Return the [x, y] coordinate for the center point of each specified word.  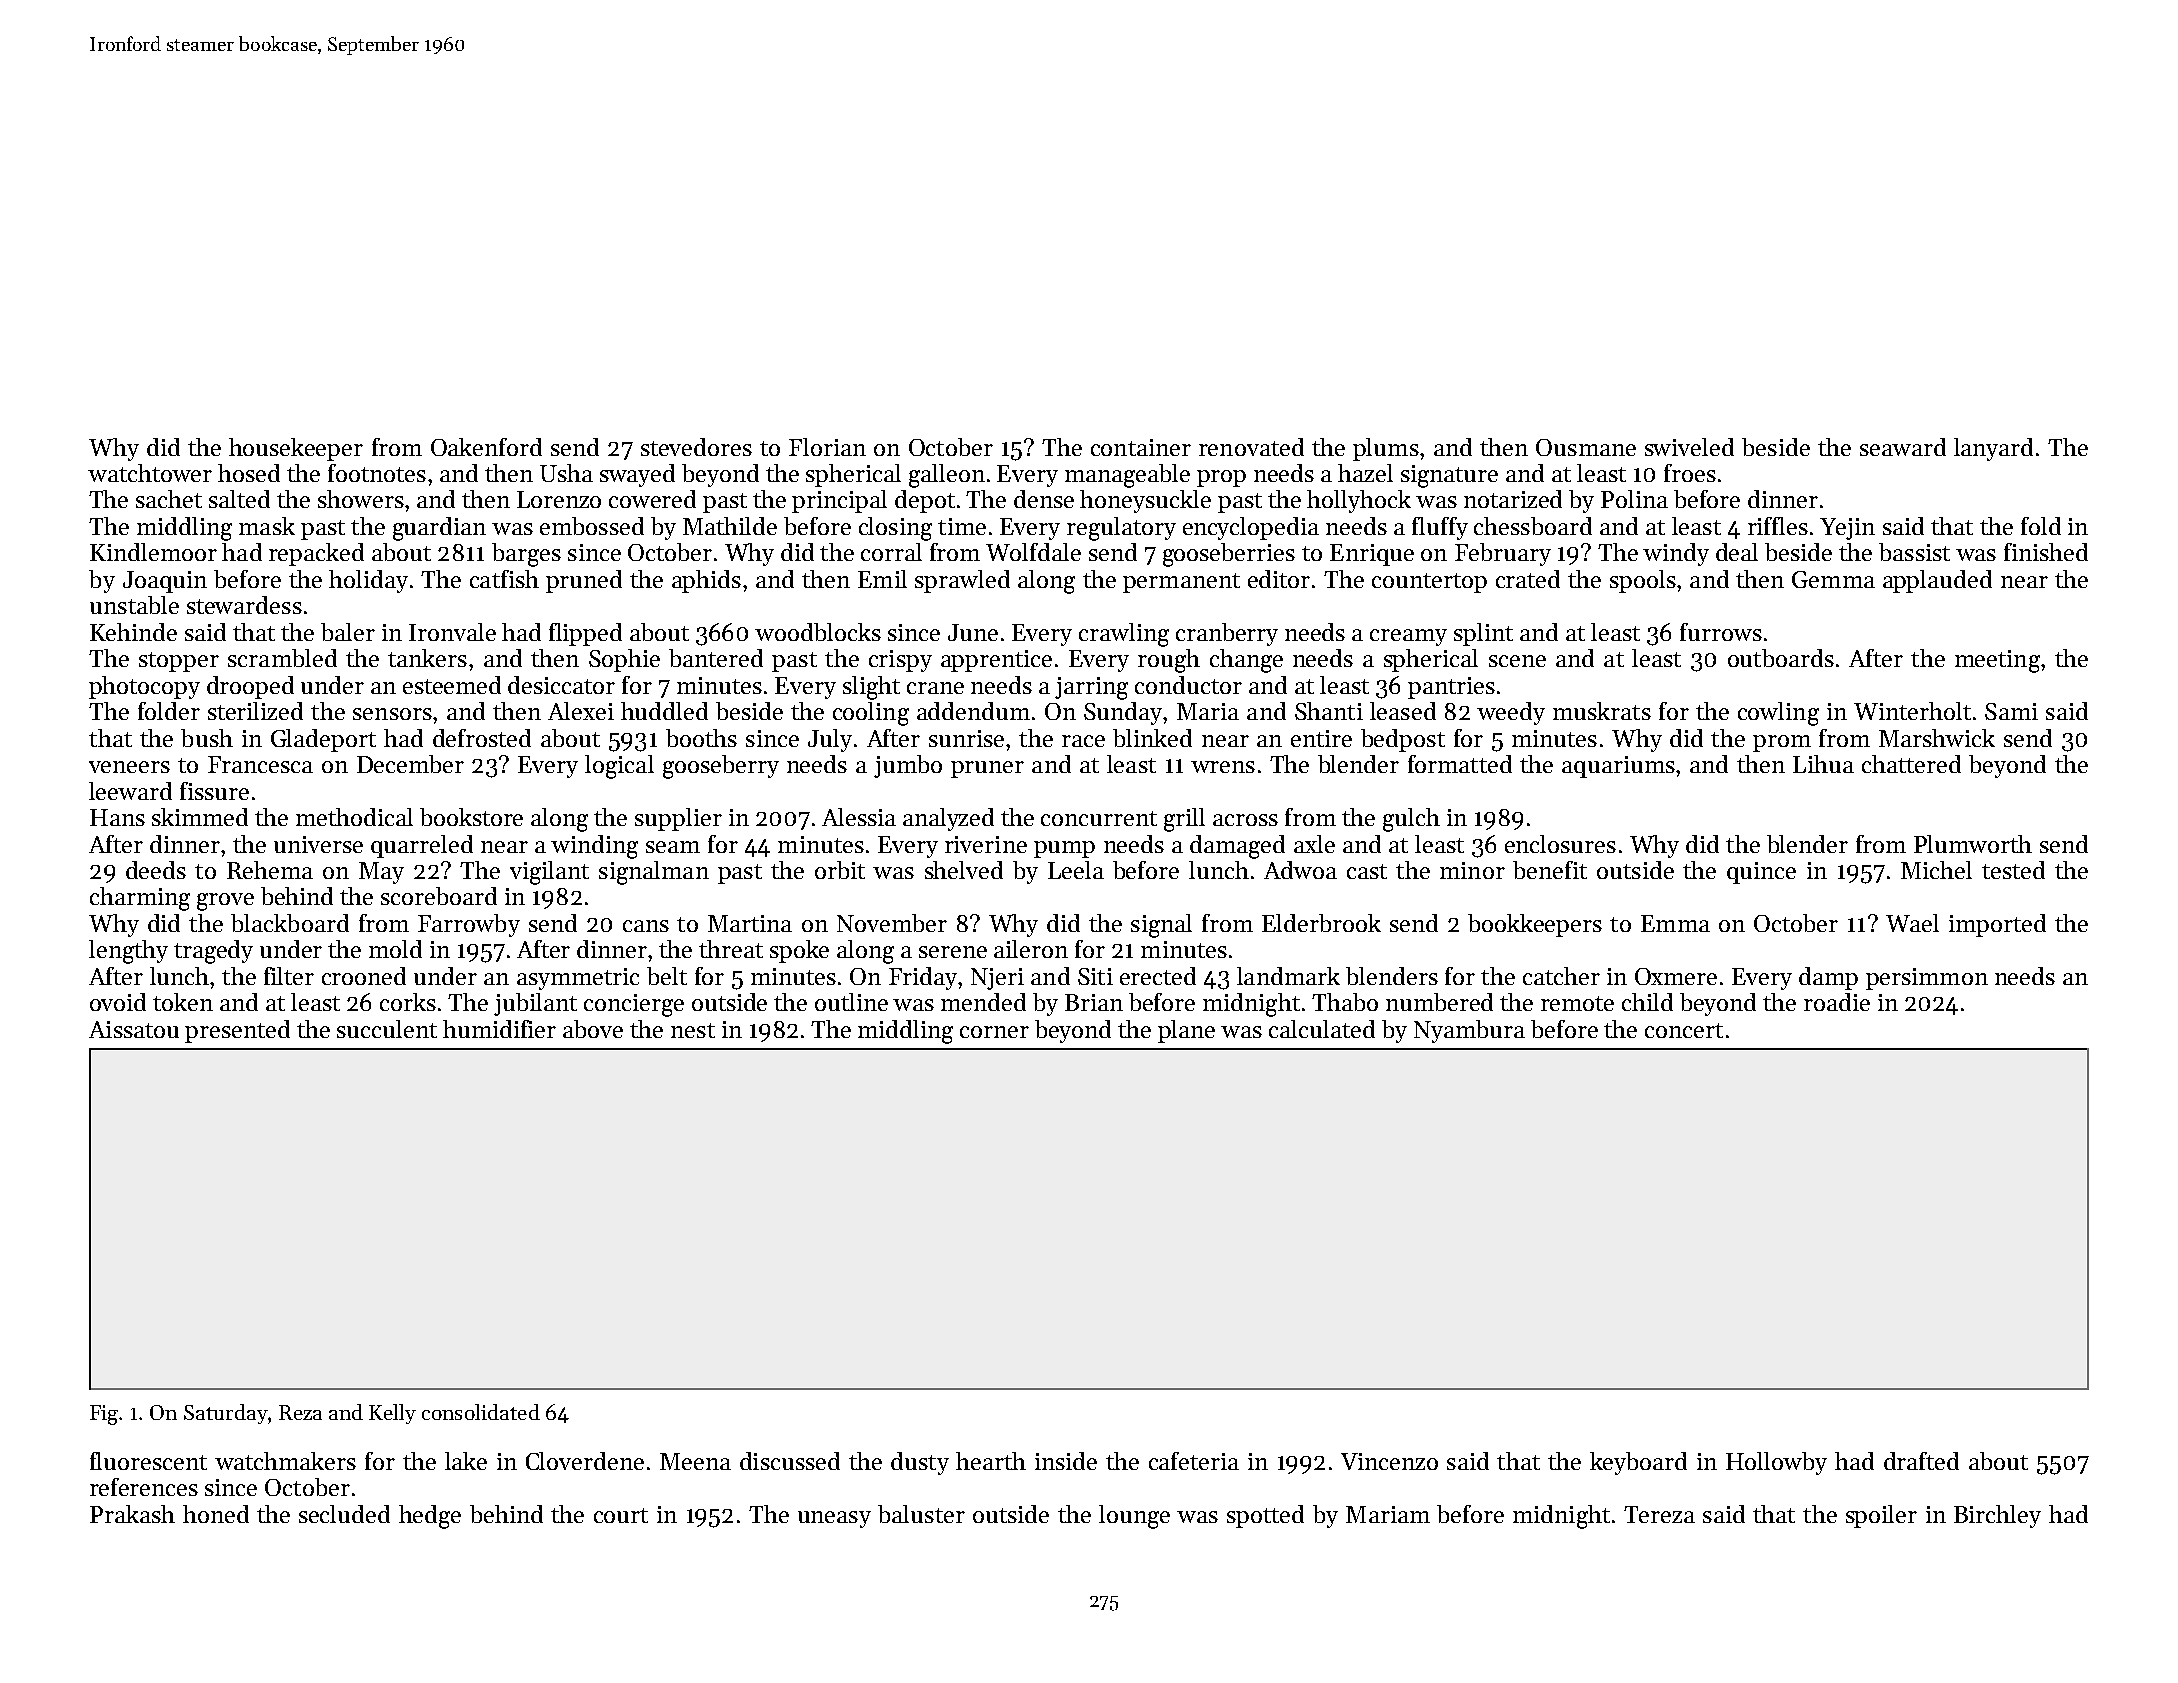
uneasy [834, 1519]
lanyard [1993, 449]
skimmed [200, 817]
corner [994, 1032]
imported [1997, 925]
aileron [1031, 949]
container [1141, 447]
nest [693, 1030]
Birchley [1997, 1516]
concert [1684, 1030]
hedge [430, 1517]
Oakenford [486, 447]
